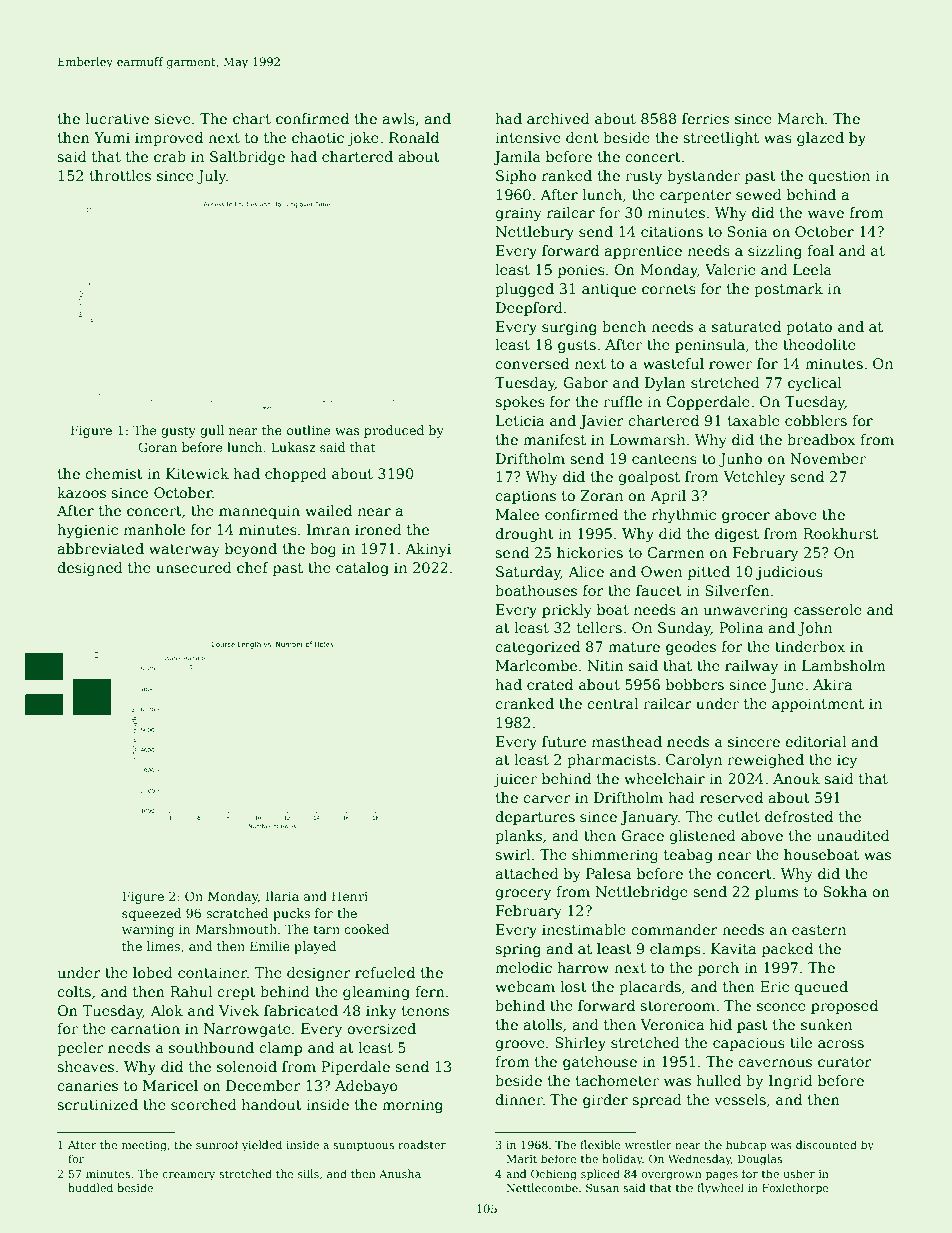 The width and height of the screenshot is (952, 1233). What do you see at coordinates (832, 684) in the screenshot?
I see `Akira` at bounding box center [832, 684].
